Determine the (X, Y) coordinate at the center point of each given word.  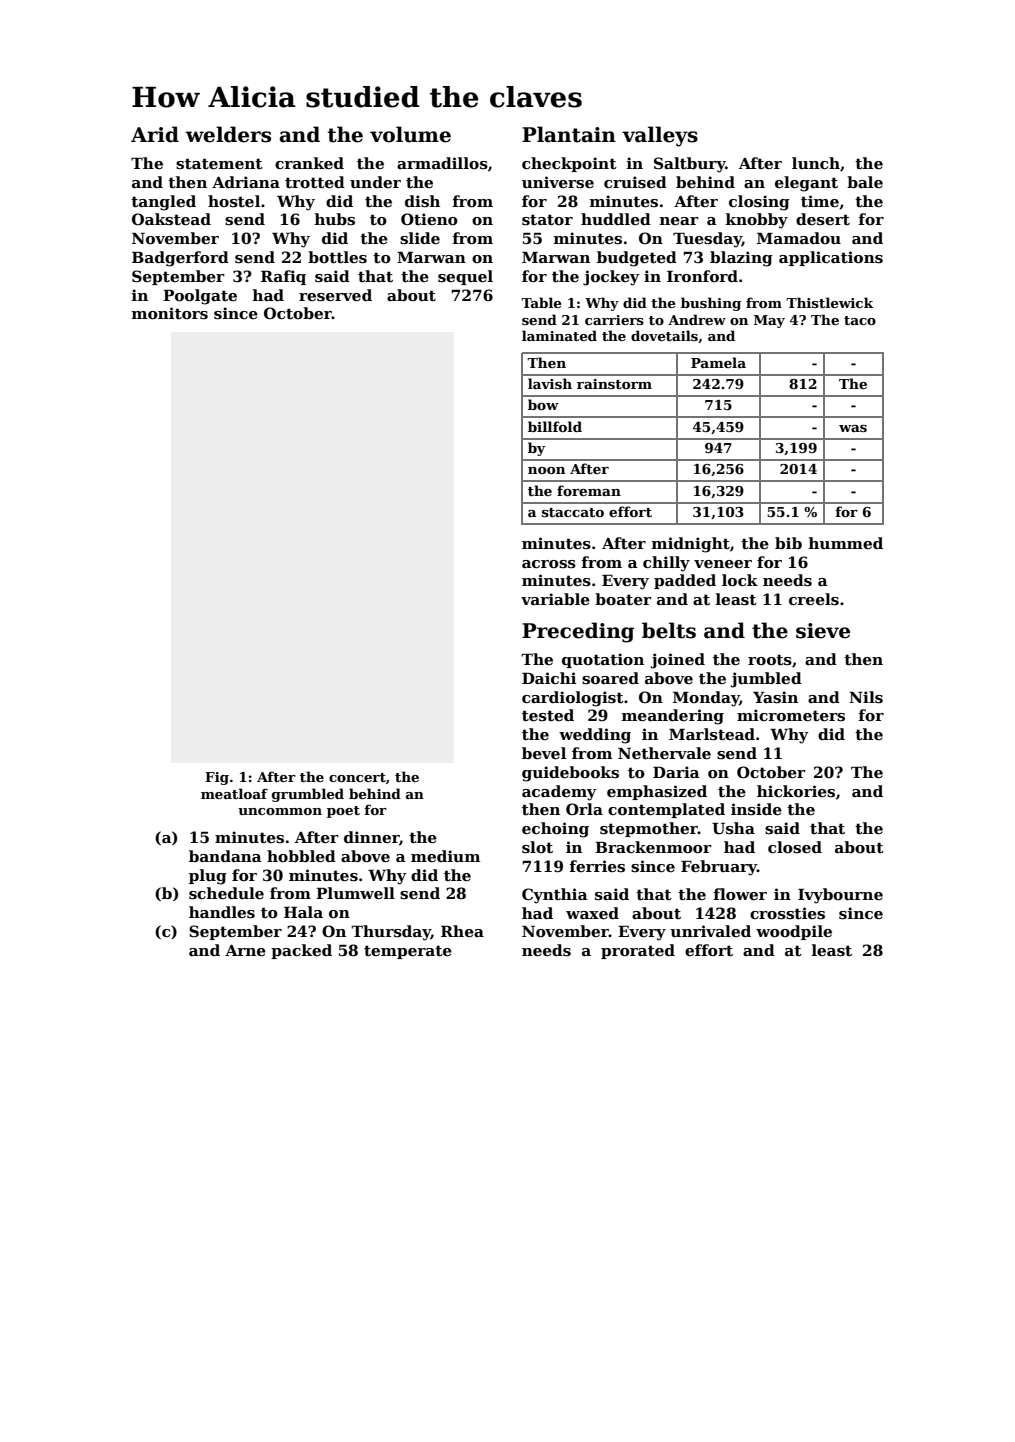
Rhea (462, 931)
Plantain (569, 134)
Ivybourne (840, 896)
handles (222, 912)
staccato (573, 512)
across (549, 564)
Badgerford (180, 259)
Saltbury (689, 165)
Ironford (702, 276)
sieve (823, 631)
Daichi (549, 678)
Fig (217, 778)
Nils (866, 697)
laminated (559, 335)
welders (228, 134)
